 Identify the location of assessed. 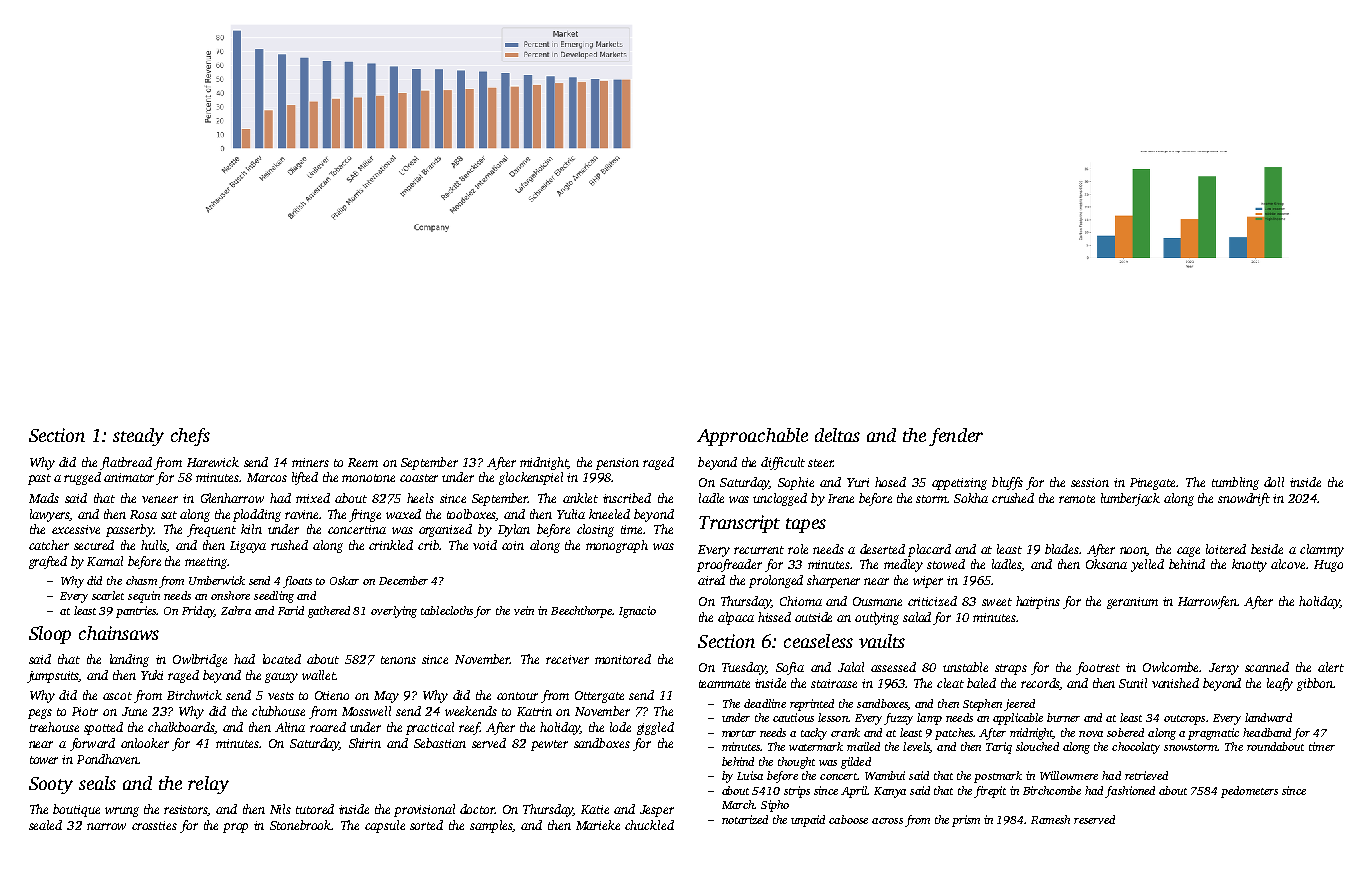
(893, 667).
